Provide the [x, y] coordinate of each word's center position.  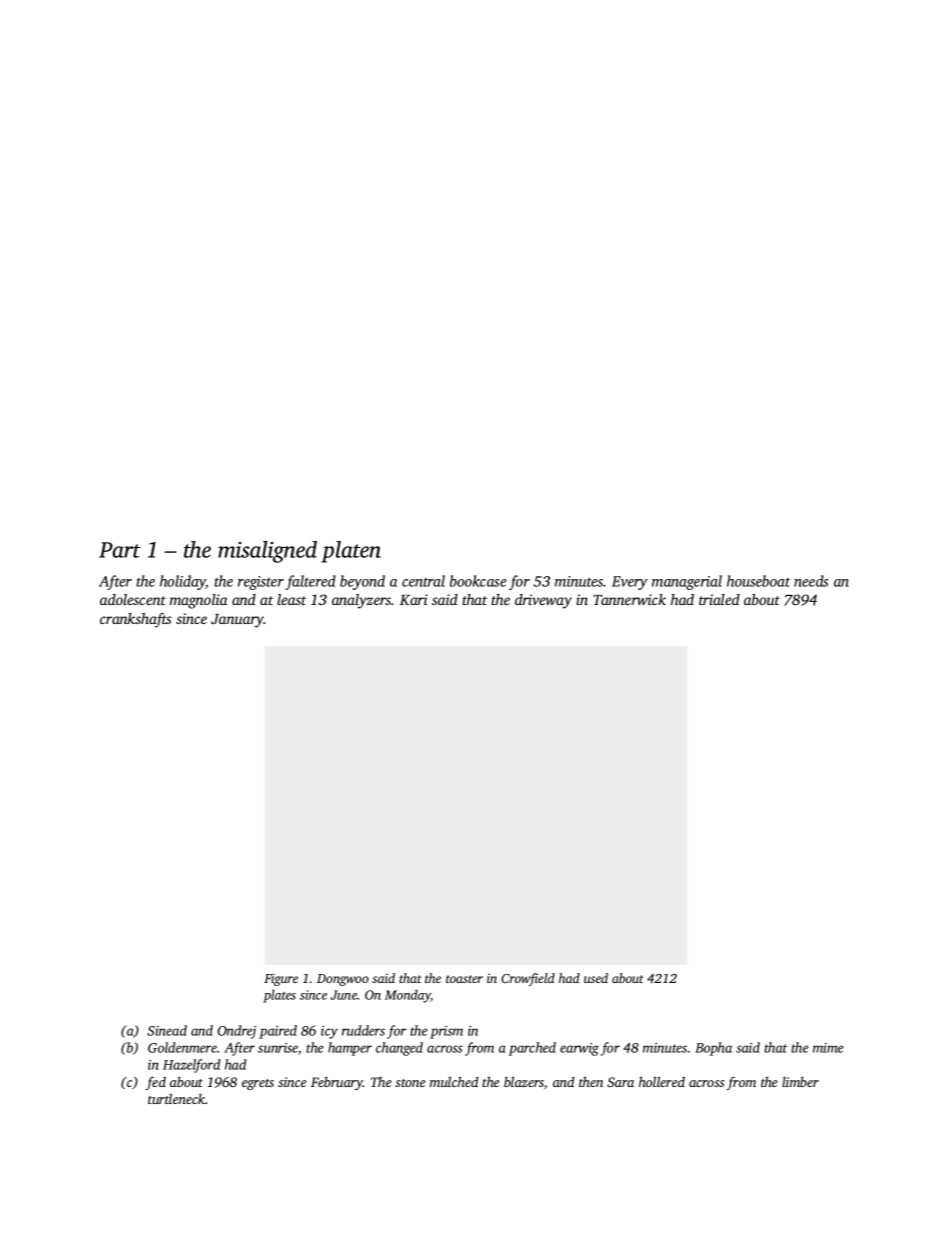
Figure [281, 980]
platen [351, 552]
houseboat [758, 581]
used [596, 978]
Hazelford [191, 1066]
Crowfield [528, 979]
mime [828, 1048]
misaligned [267, 552]
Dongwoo [343, 980]
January [237, 621]
